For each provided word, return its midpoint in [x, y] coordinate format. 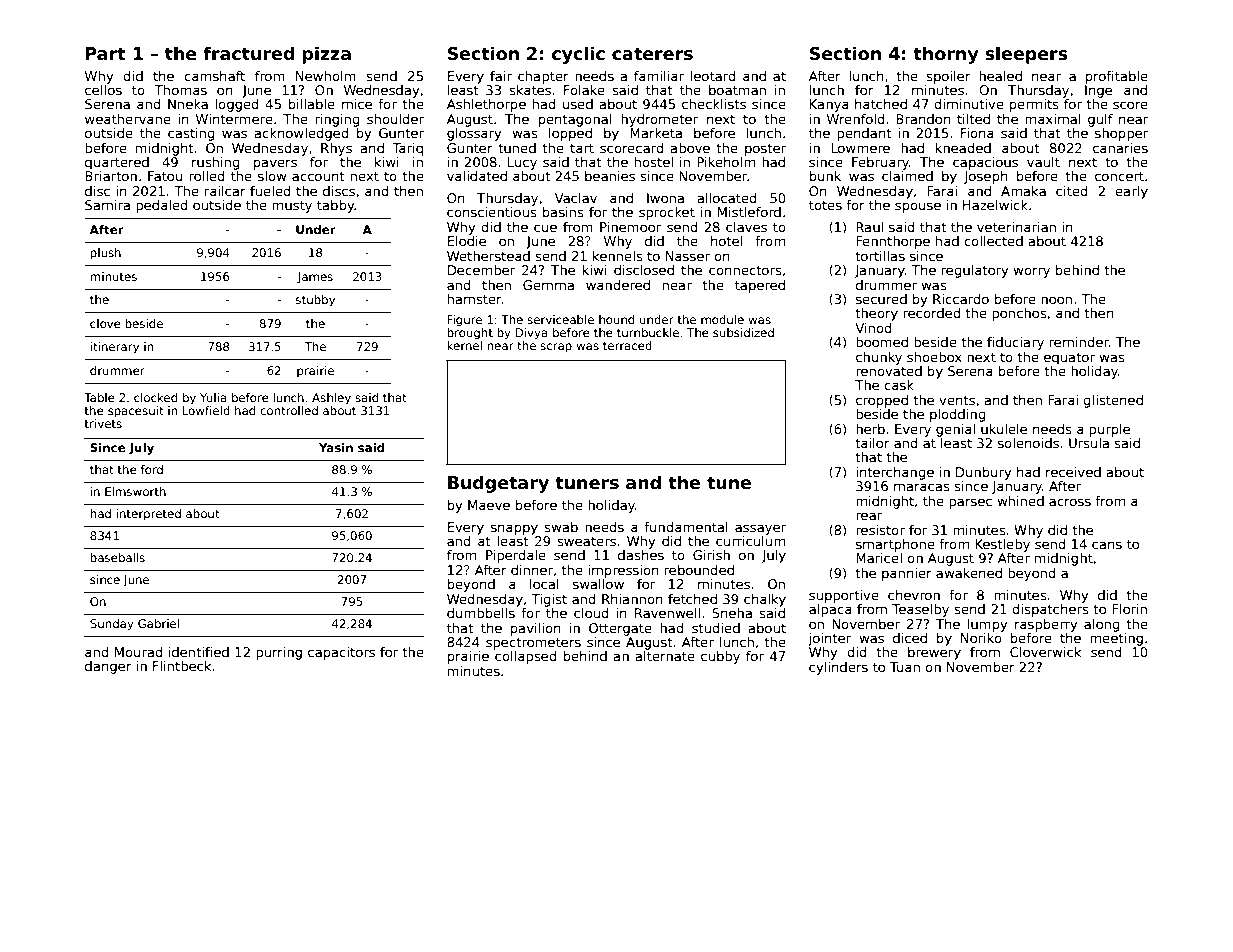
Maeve [489, 505]
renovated [889, 371]
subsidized [743, 332]
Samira [107, 205]
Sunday [112, 625]
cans [1107, 545]
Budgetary [498, 484]
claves [746, 227]
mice [357, 104]
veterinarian [1016, 227]
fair [501, 76]
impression [623, 571]
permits [1034, 105]
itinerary [114, 348]
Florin [1129, 609]
